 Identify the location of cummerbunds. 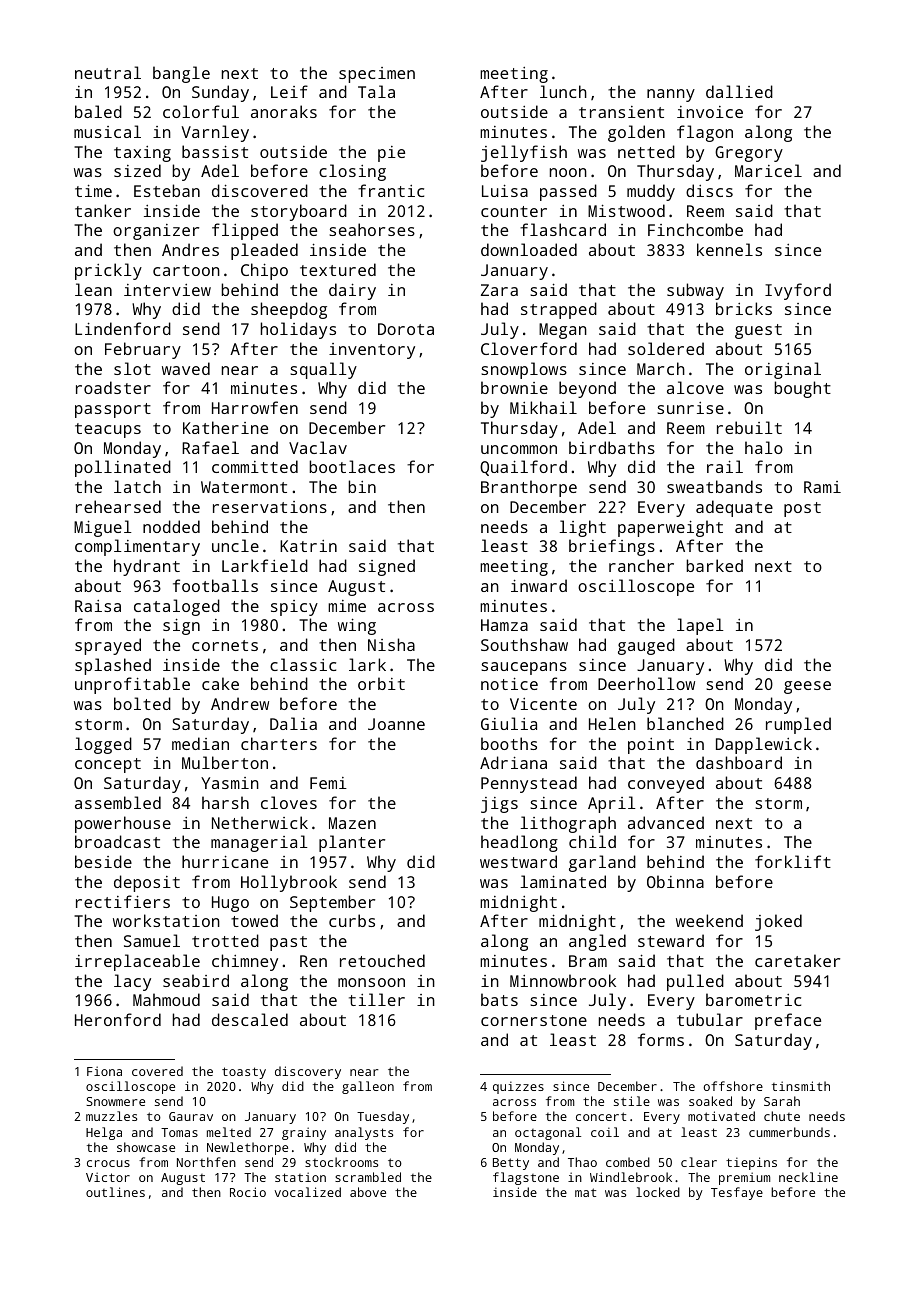
(789, 1132).
